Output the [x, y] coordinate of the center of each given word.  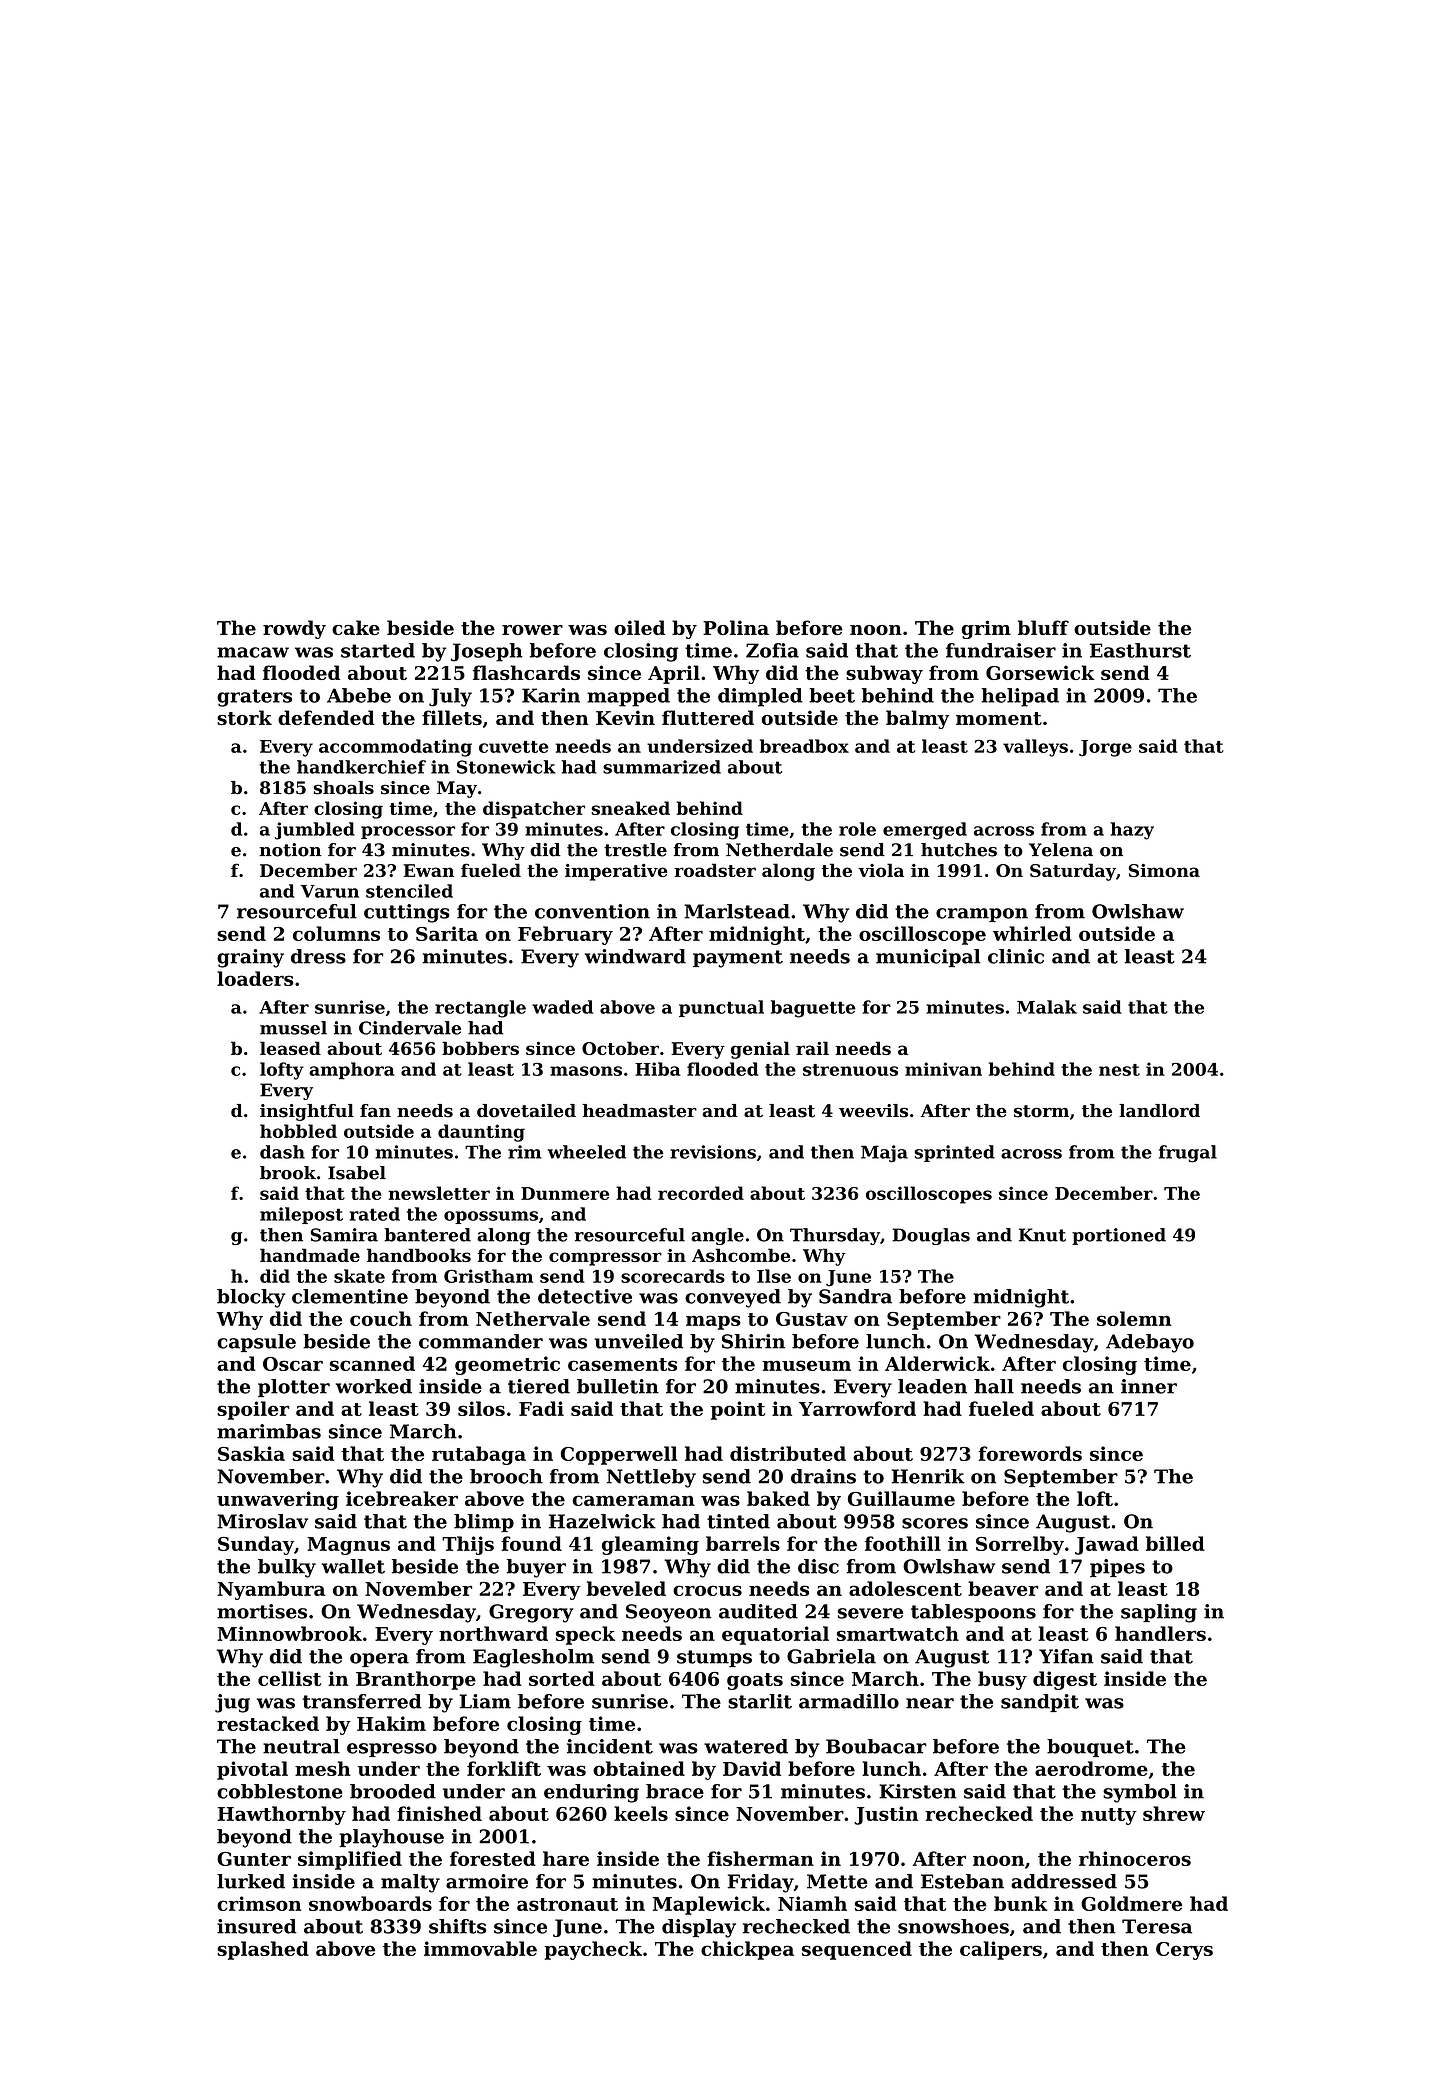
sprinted [954, 1153]
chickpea [747, 1950]
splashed [263, 1950]
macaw [253, 652]
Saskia [251, 1453]
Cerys [1184, 1951]
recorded [701, 1193]
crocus [707, 1590]
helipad [1020, 697]
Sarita [447, 933]
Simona [1164, 870]
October [620, 1048]
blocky [251, 1298]
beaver [1003, 1588]
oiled [639, 627]
